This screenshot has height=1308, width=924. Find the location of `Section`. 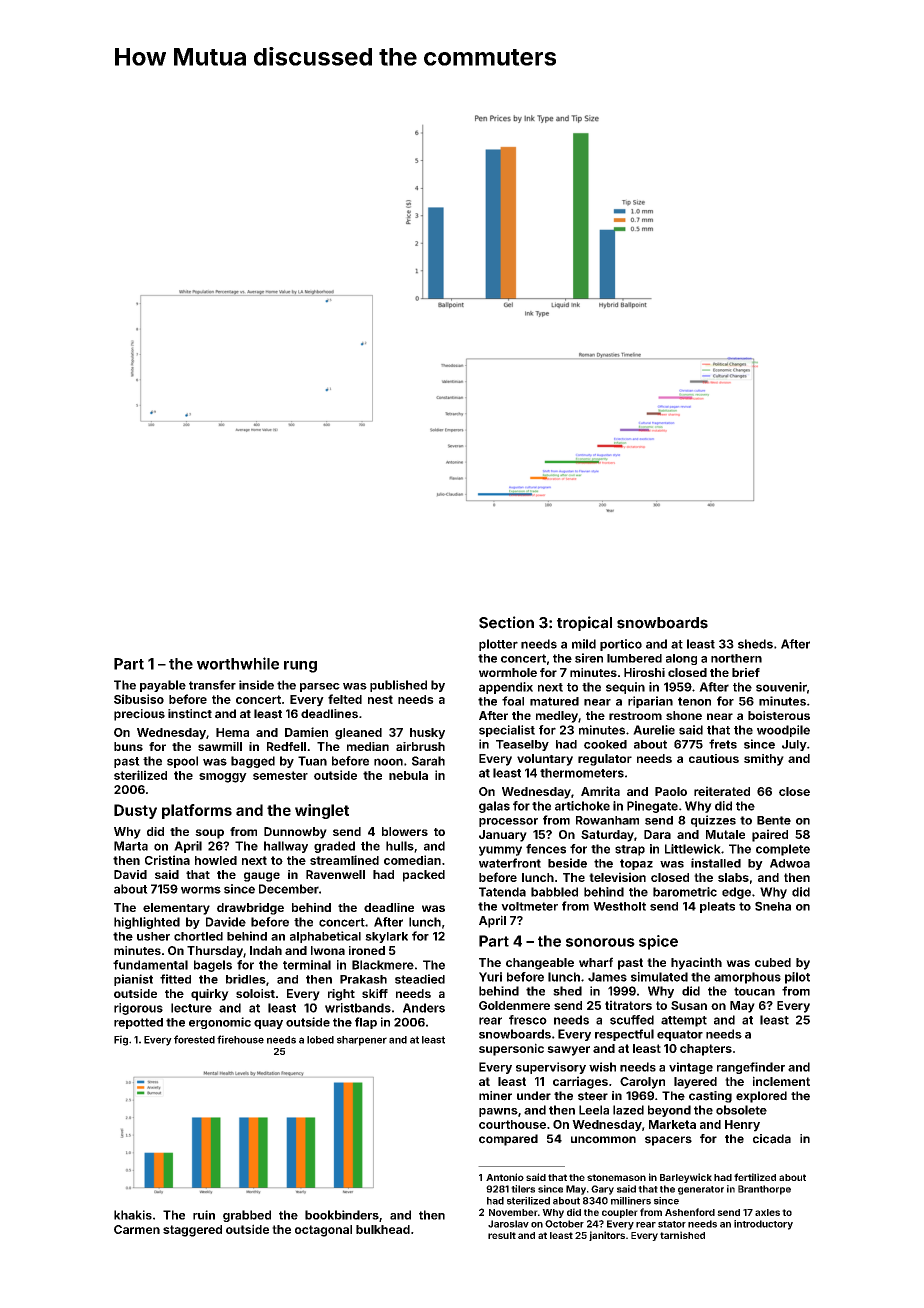

Section is located at coordinates (506, 622).
